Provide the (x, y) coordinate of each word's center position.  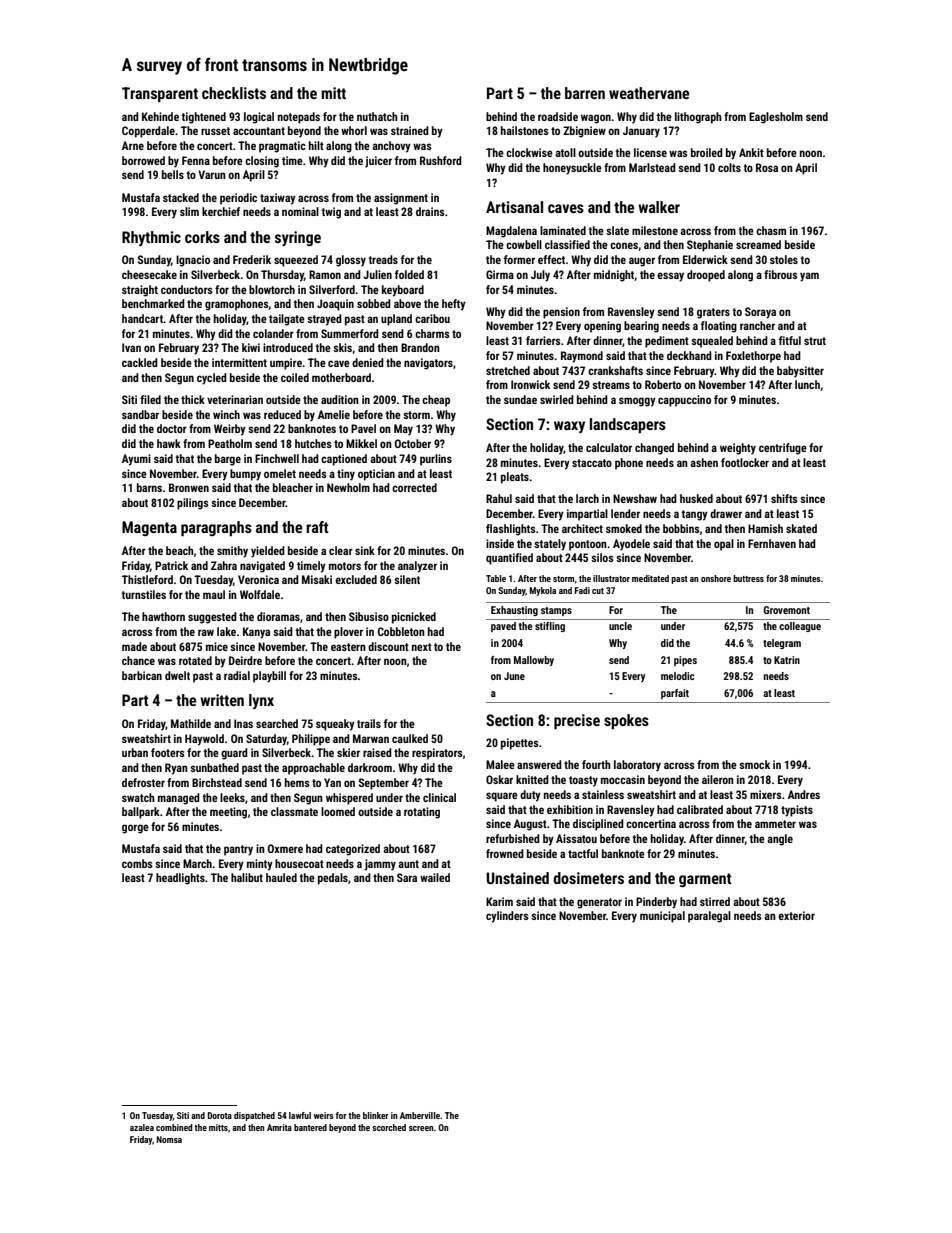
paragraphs (216, 528)
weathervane (649, 93)
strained (410, 130)
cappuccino (684, 401)
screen (421, 1128)
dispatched (254, 1116)
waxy (569, 427)
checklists (234, 93)
